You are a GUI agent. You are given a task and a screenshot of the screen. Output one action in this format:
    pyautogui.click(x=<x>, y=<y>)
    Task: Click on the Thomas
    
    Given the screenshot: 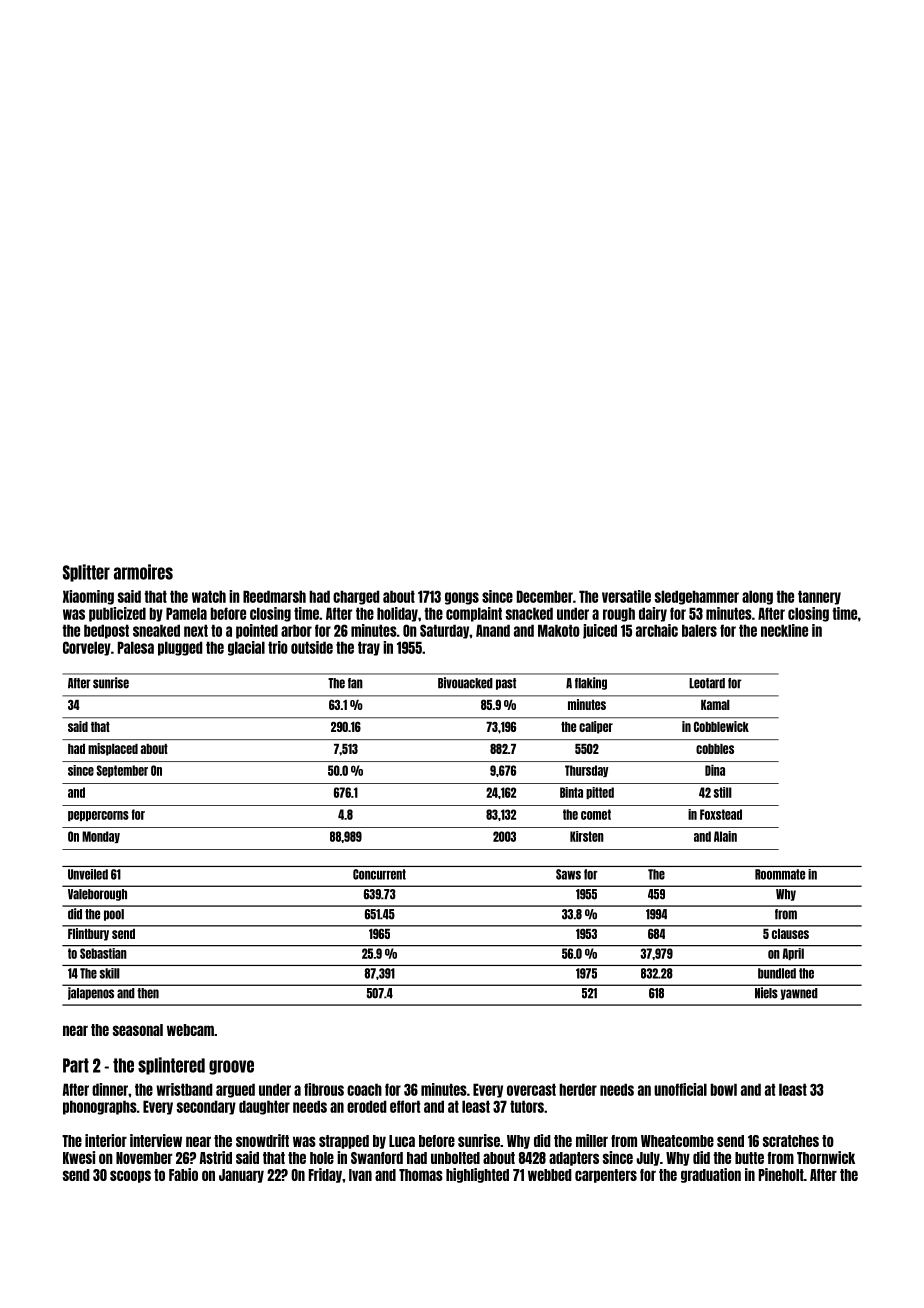 What is the action you would take?
    pyautogui.click(x=421, y=1175)
